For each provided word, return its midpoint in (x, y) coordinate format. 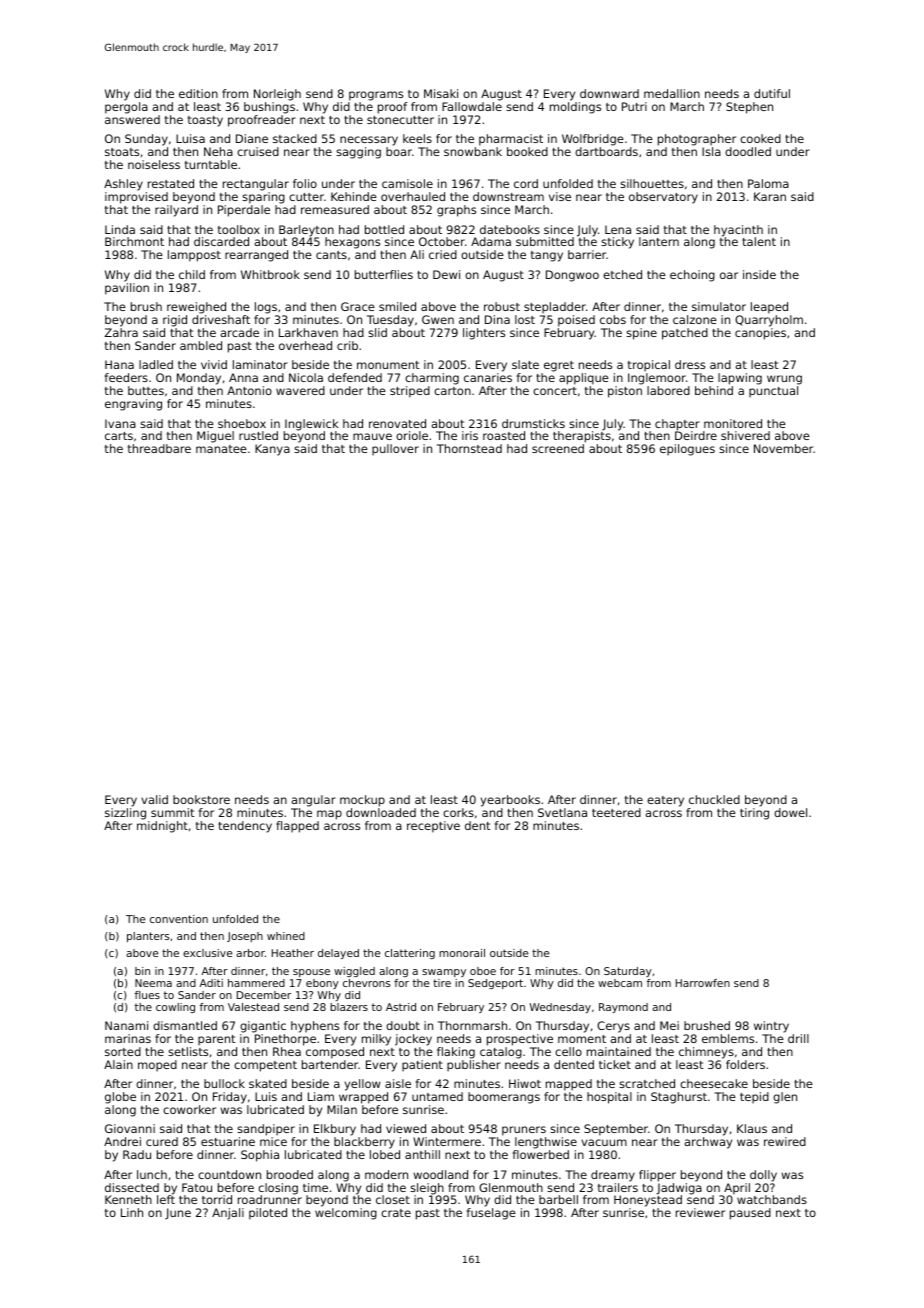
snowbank (473, 151)
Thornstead (469, 448)
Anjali (228, 1214)
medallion (672, 93)
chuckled (714, 799)
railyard (176, 211)
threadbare (159, 448)
